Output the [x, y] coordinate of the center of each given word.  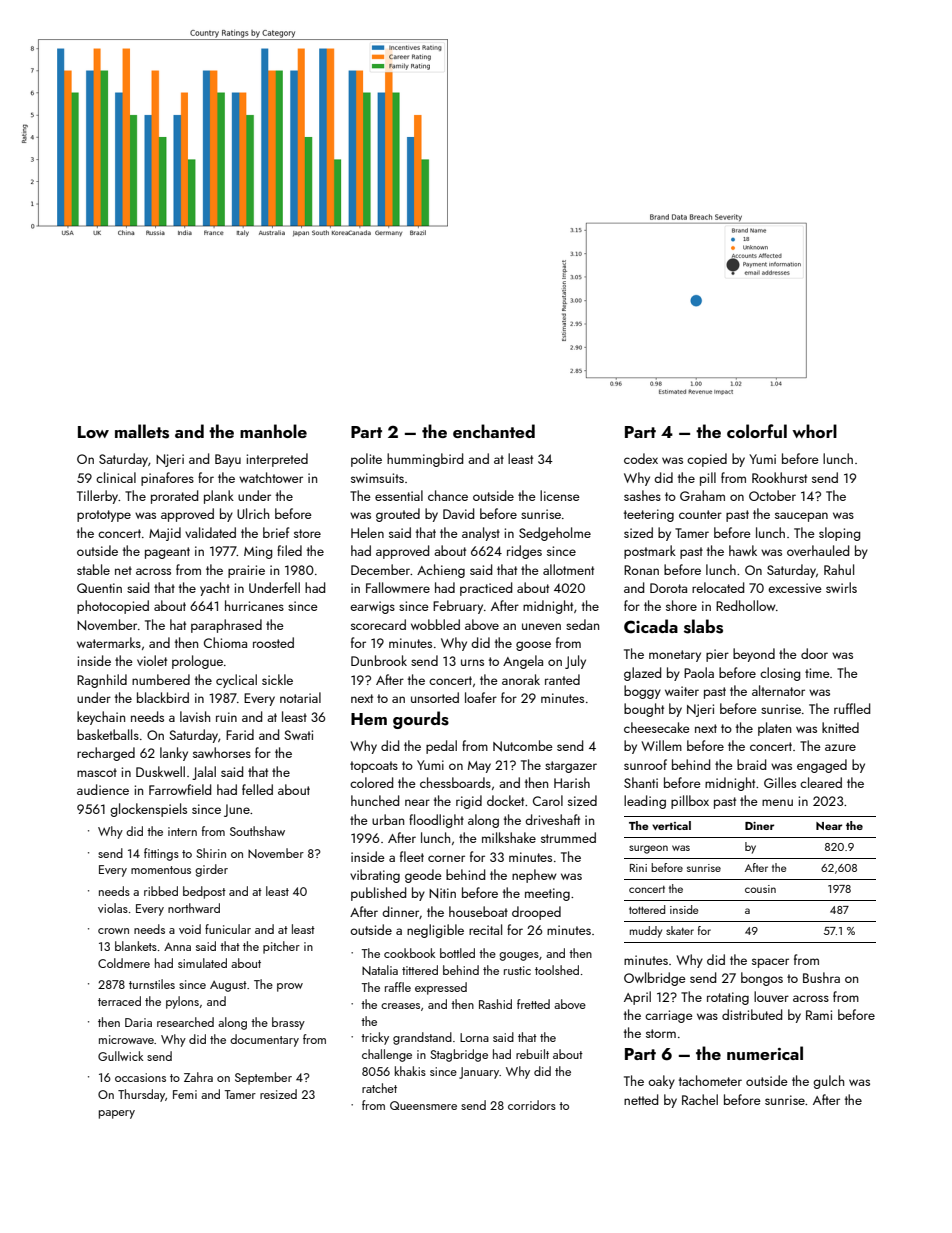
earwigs [372, 607]
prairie [246, 571]
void [190, 929]
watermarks [109, 642]
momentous [161, 870]
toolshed [557, 970]
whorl [814, 431]
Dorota [668, 588]
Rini [638, 868]
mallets [142, 431]
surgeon [648, 849]
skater [680, 930]
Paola [699, 672]
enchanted [494, 431]
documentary [264, 1040]
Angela [523, 662]
